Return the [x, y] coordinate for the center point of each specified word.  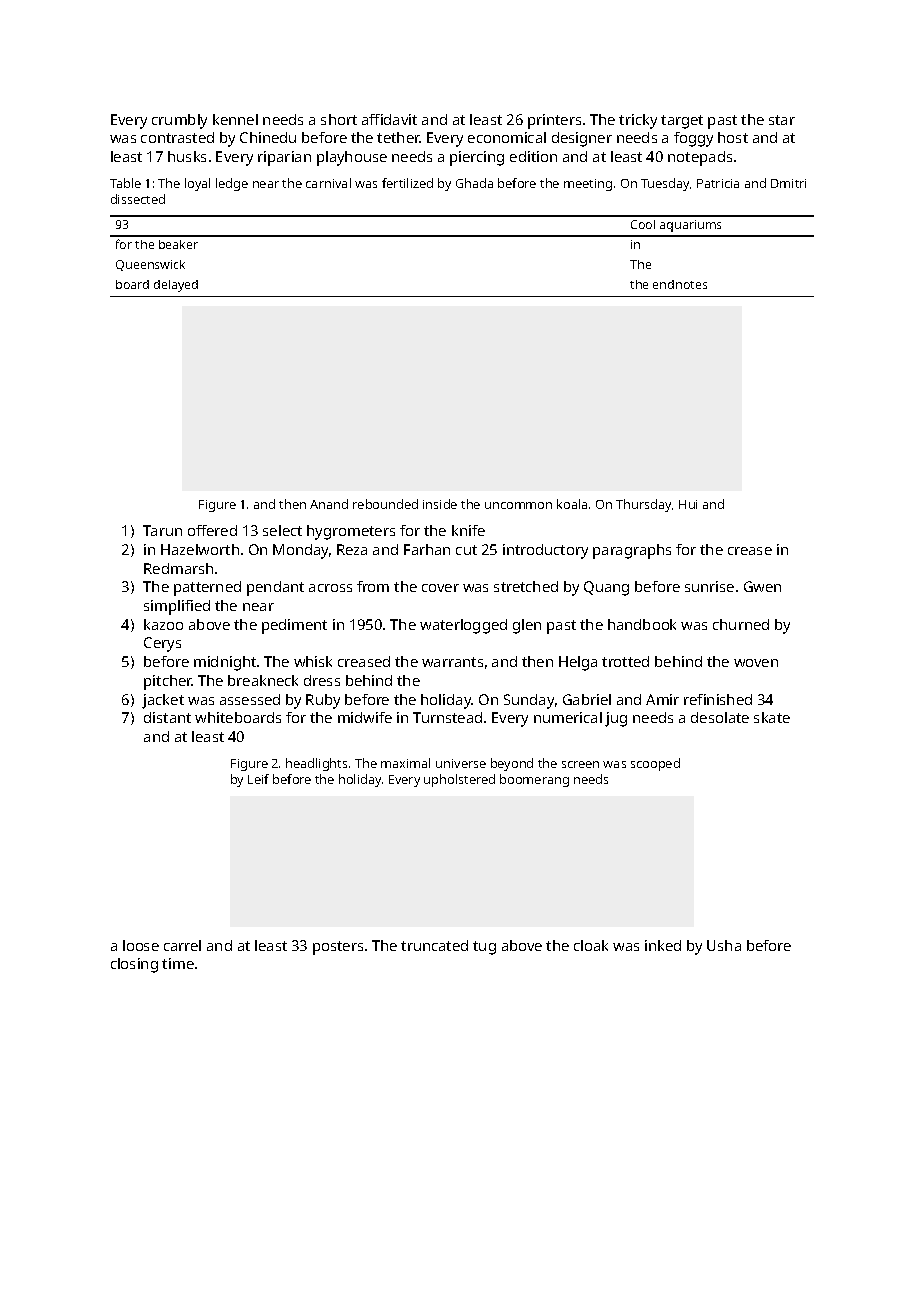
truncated [434, 945]
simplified [177, 607]
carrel [182, 945]
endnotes [680, 284]
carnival [328, 183]
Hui [688, 504]
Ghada [474, 183]
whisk [313, 661]
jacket [163, 701]
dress [322, 680]
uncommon [518, 505]
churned [741, 624]
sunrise [709, 586]
